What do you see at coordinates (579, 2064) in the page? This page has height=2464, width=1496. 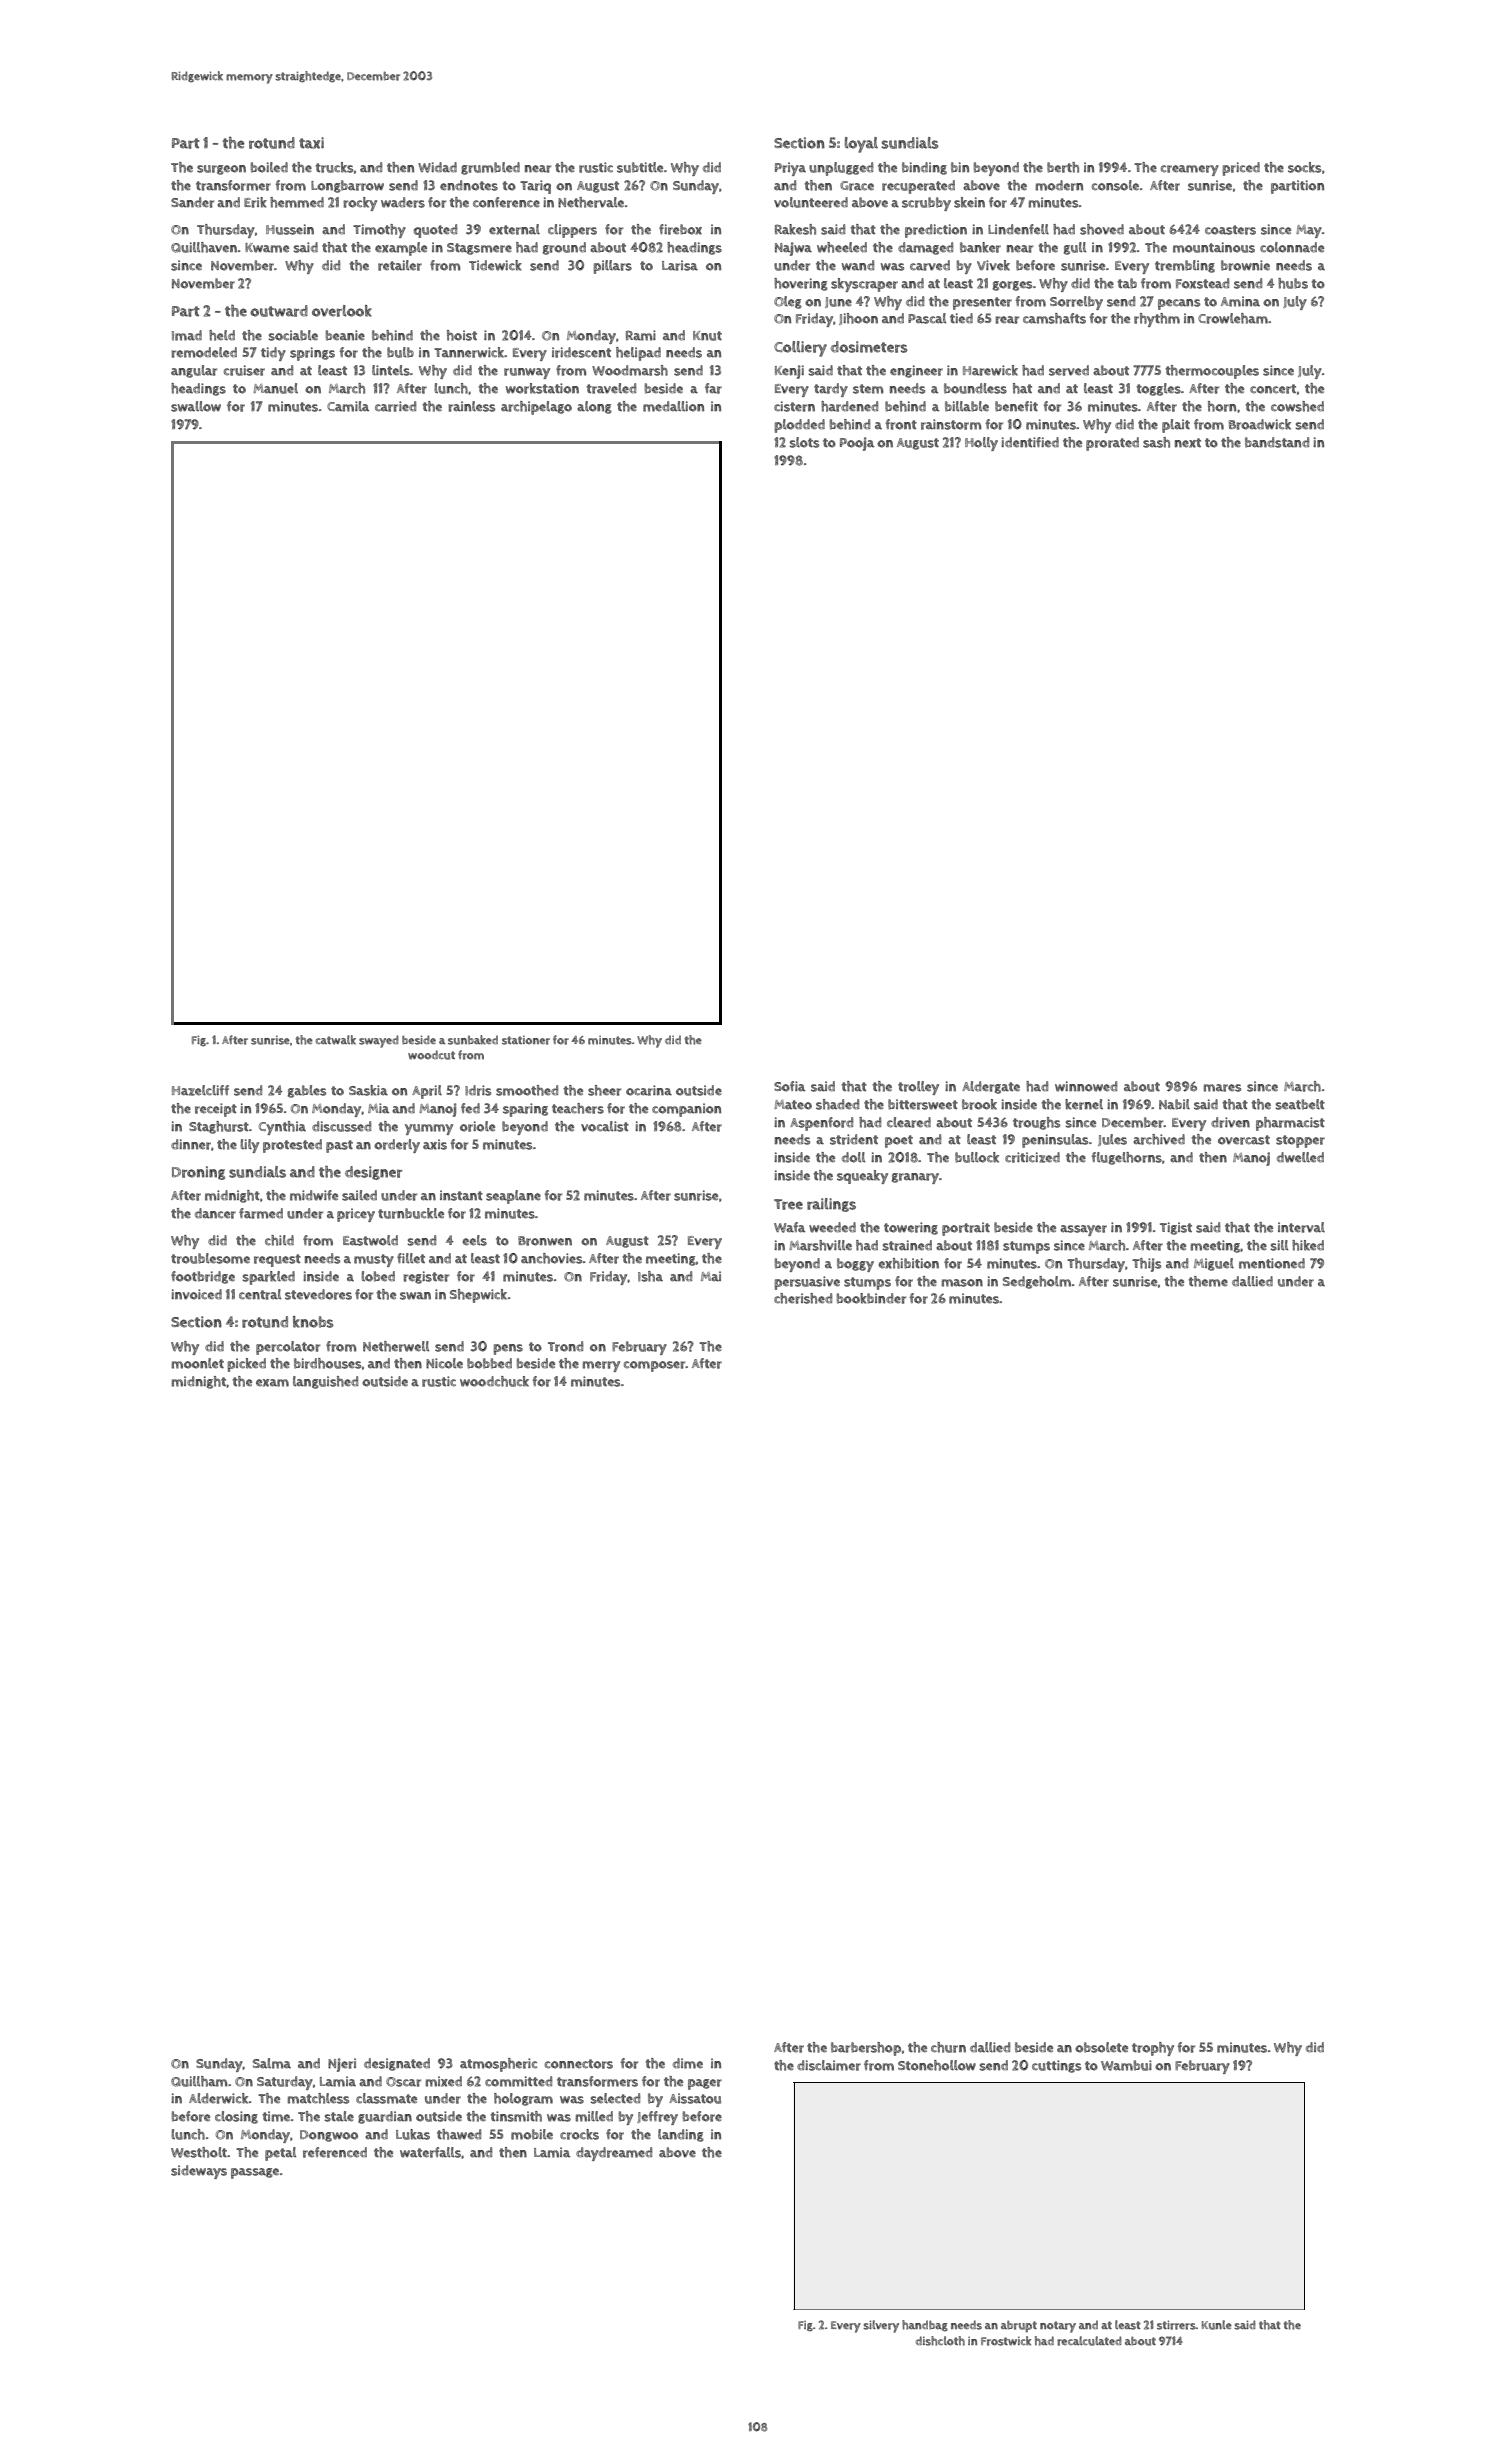 I see `connectors` at bounding box center [579, 2064].
